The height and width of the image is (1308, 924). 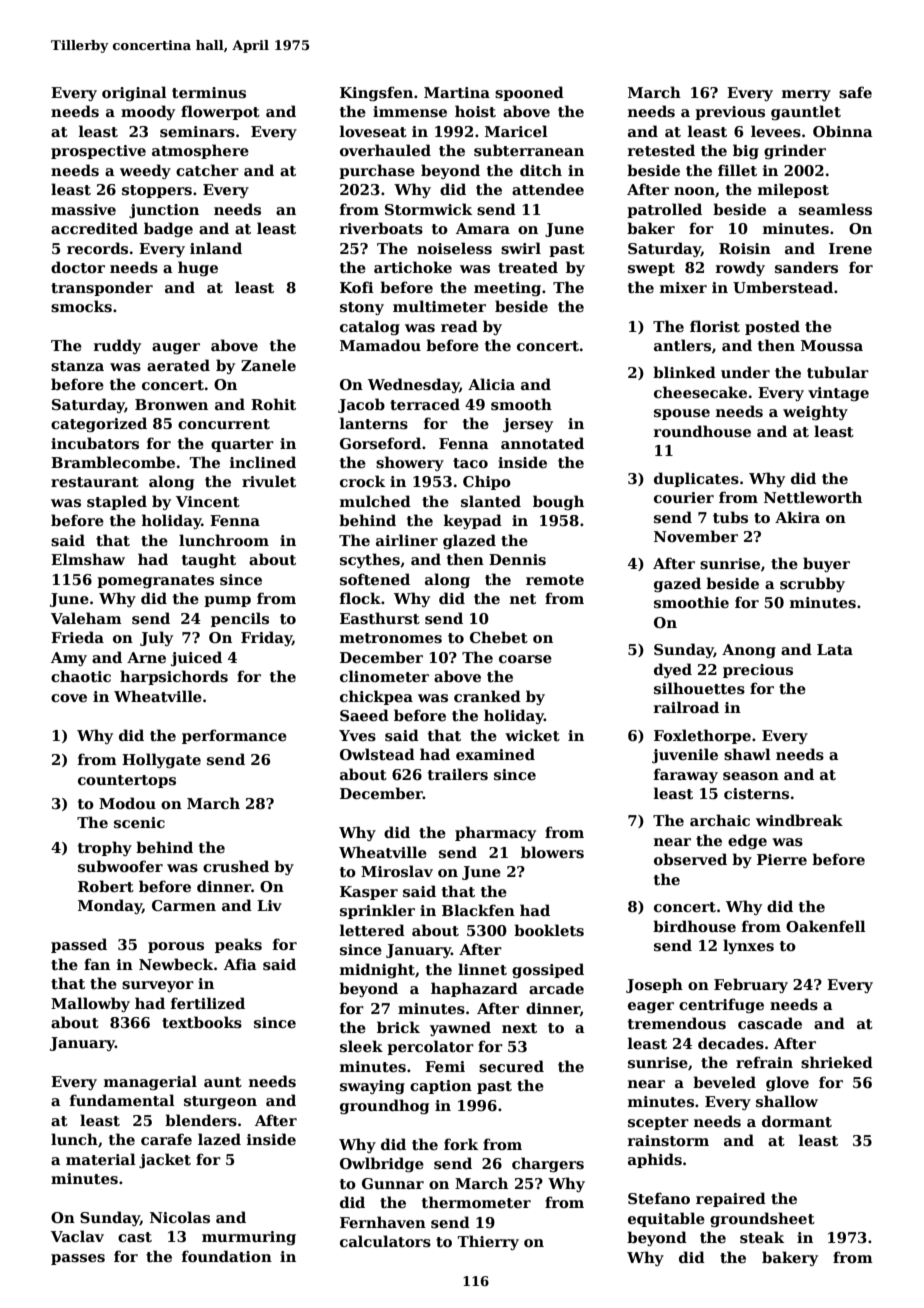 I want to click on scythes, so click(x=370, y=560).
